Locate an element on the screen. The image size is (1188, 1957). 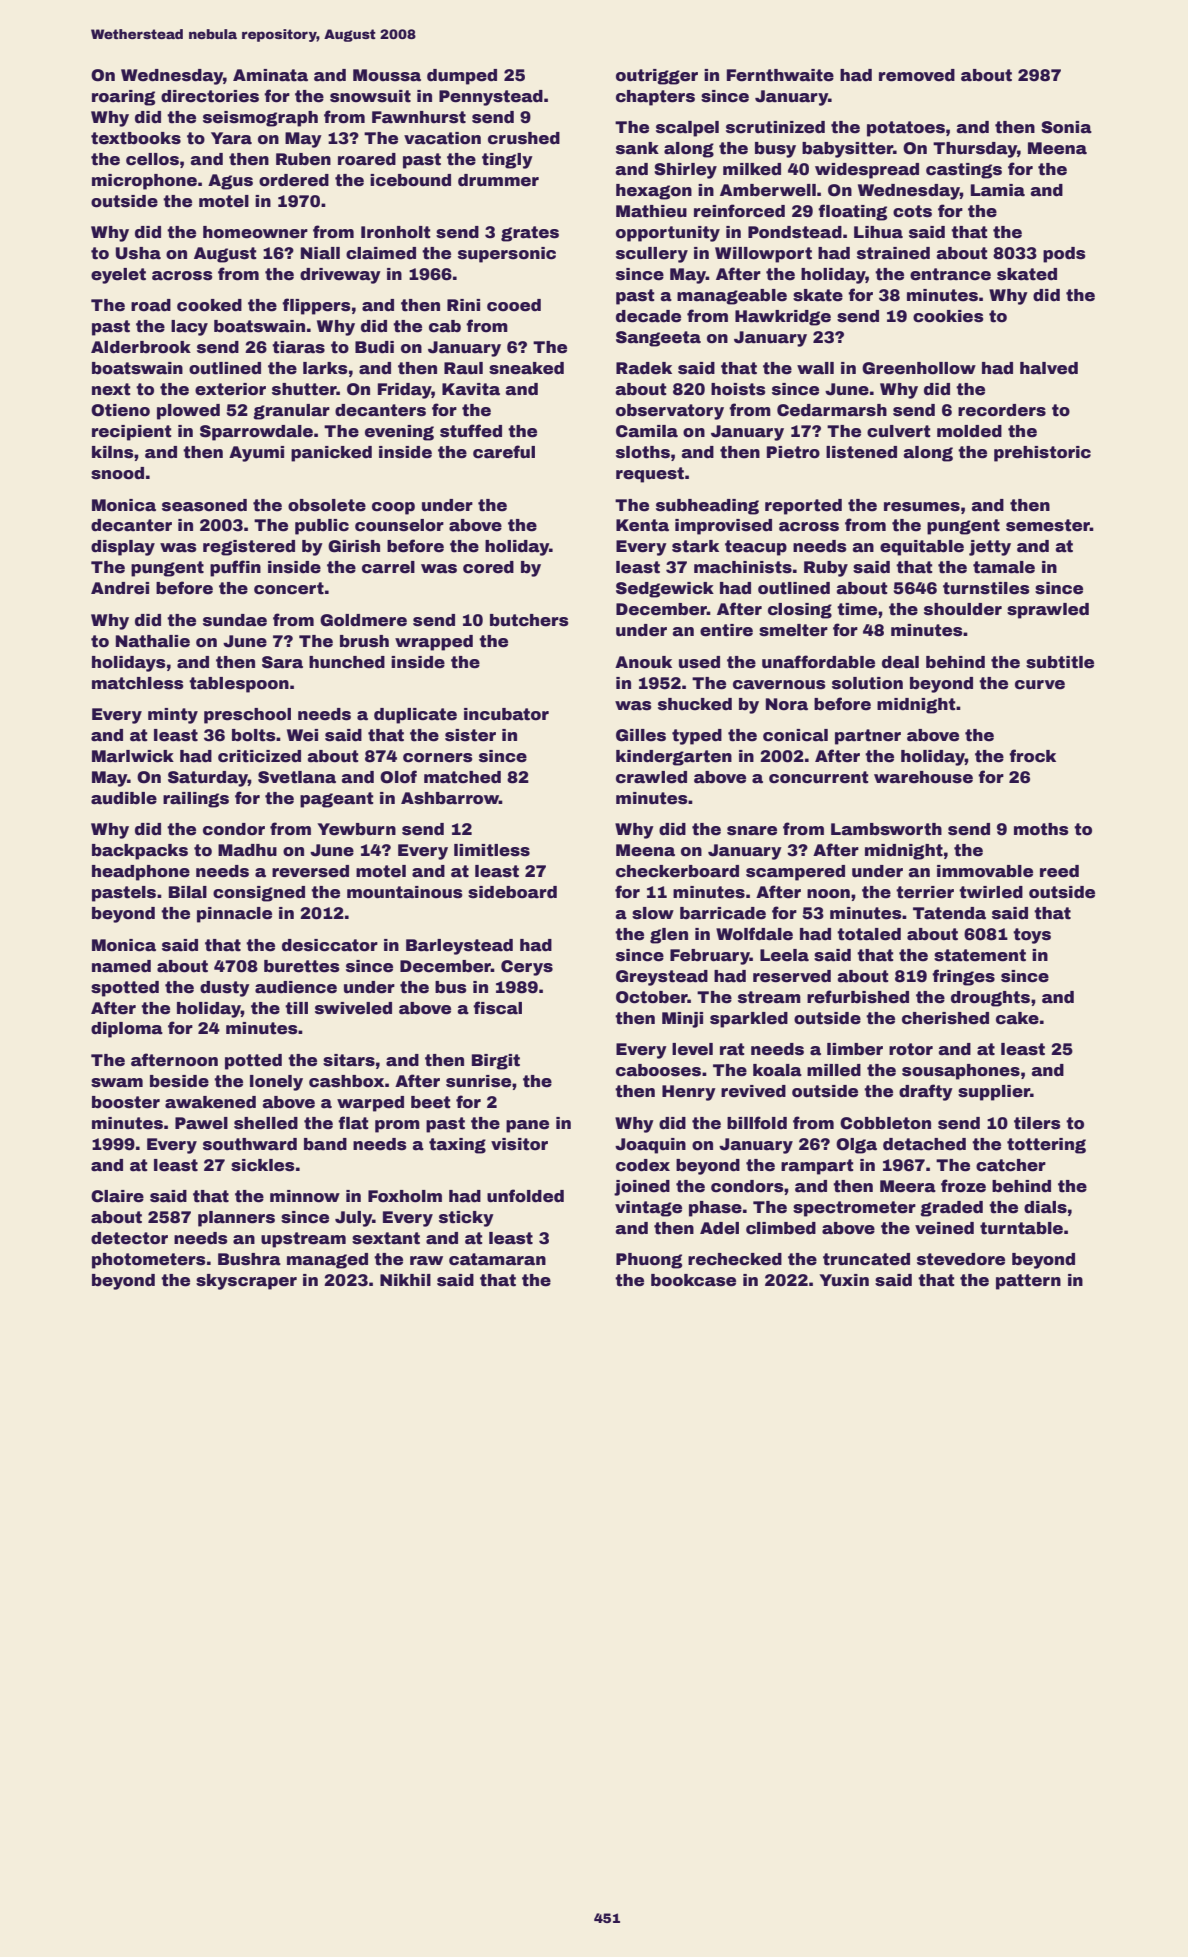
sickles is located at coordinates (263, 1165).
